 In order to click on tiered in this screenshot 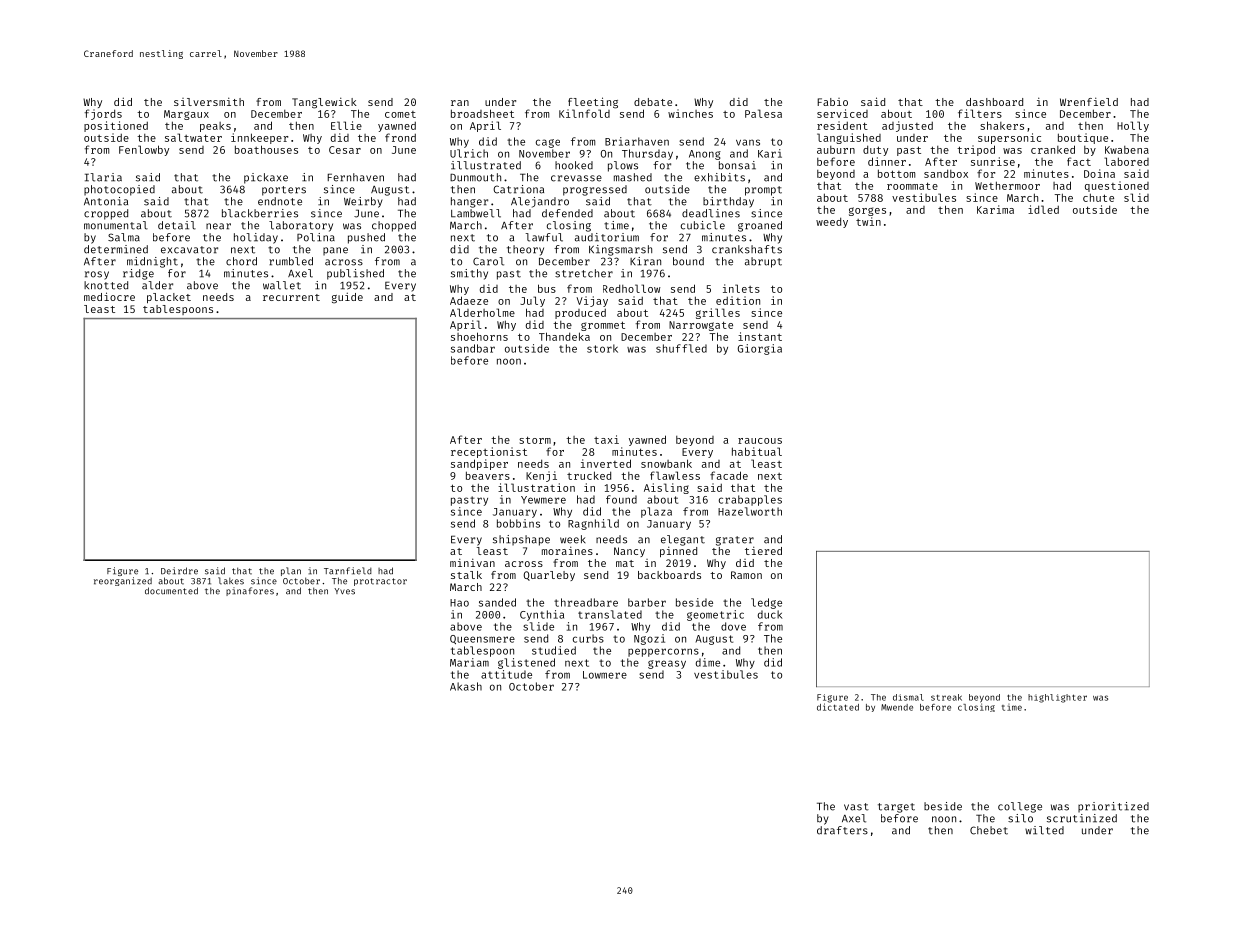, I will do `click(763, 550)`.
